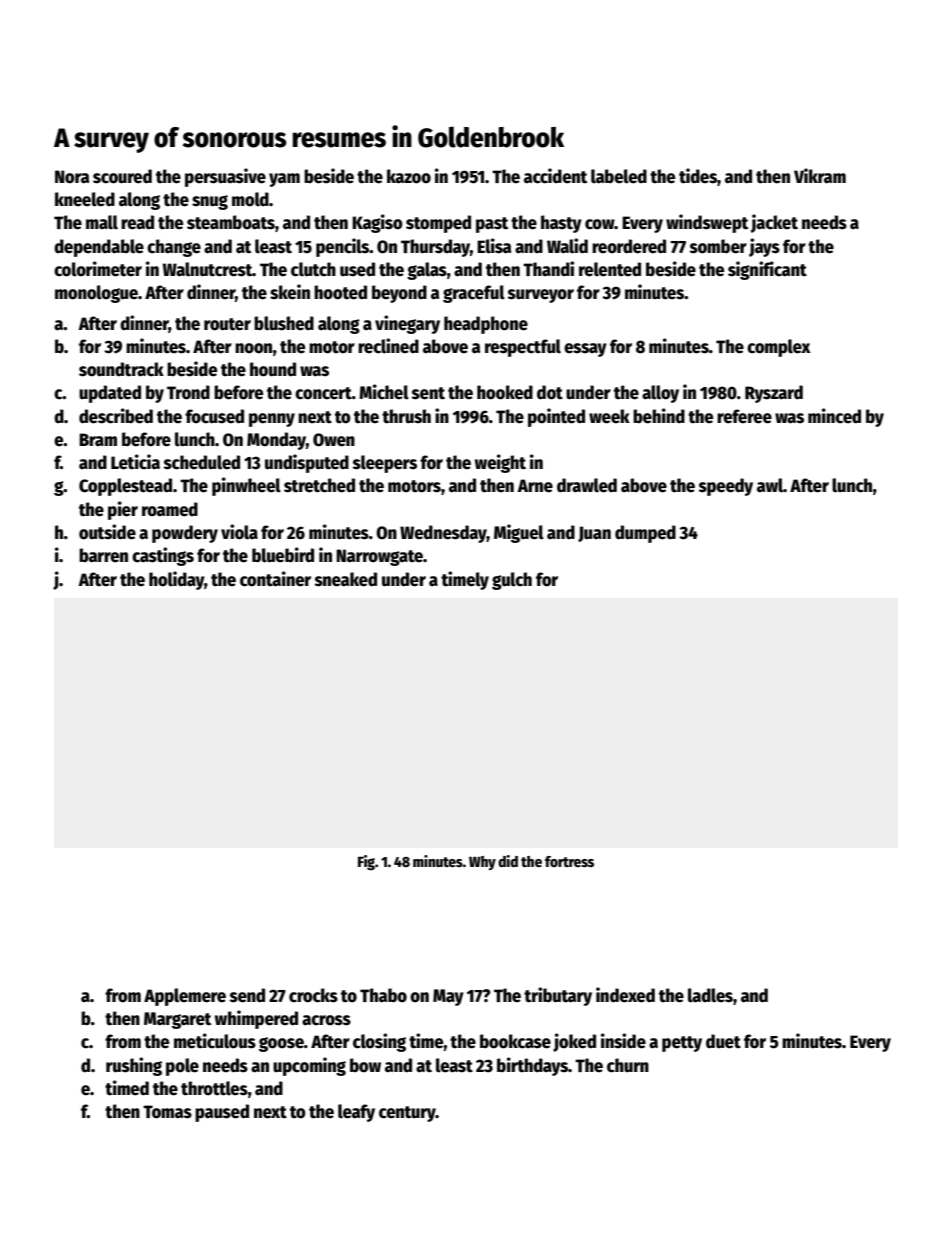 The image size is (952, 1233). What do you see at coordinates (820, 176) in the screenshot?
I see `Vikram` at bounding box center [820, 176].
